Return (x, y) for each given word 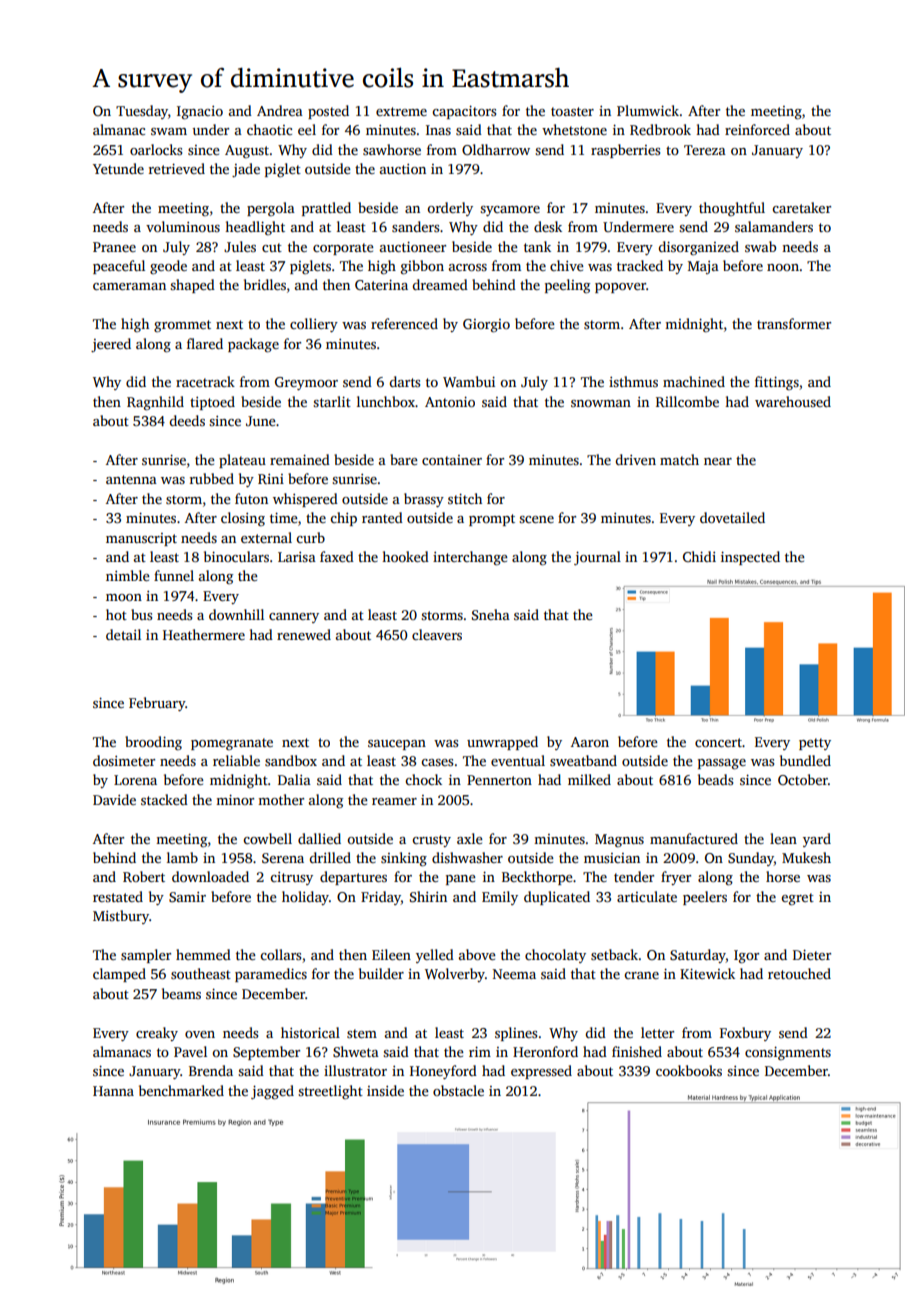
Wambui (469, 381)
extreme (401, 111)
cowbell (267, 838)
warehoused (793, 401)
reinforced (757, 129)
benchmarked (181, 1090)
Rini (271, 479)
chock (423, 779)
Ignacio (200, 113)
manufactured (694, 838)
